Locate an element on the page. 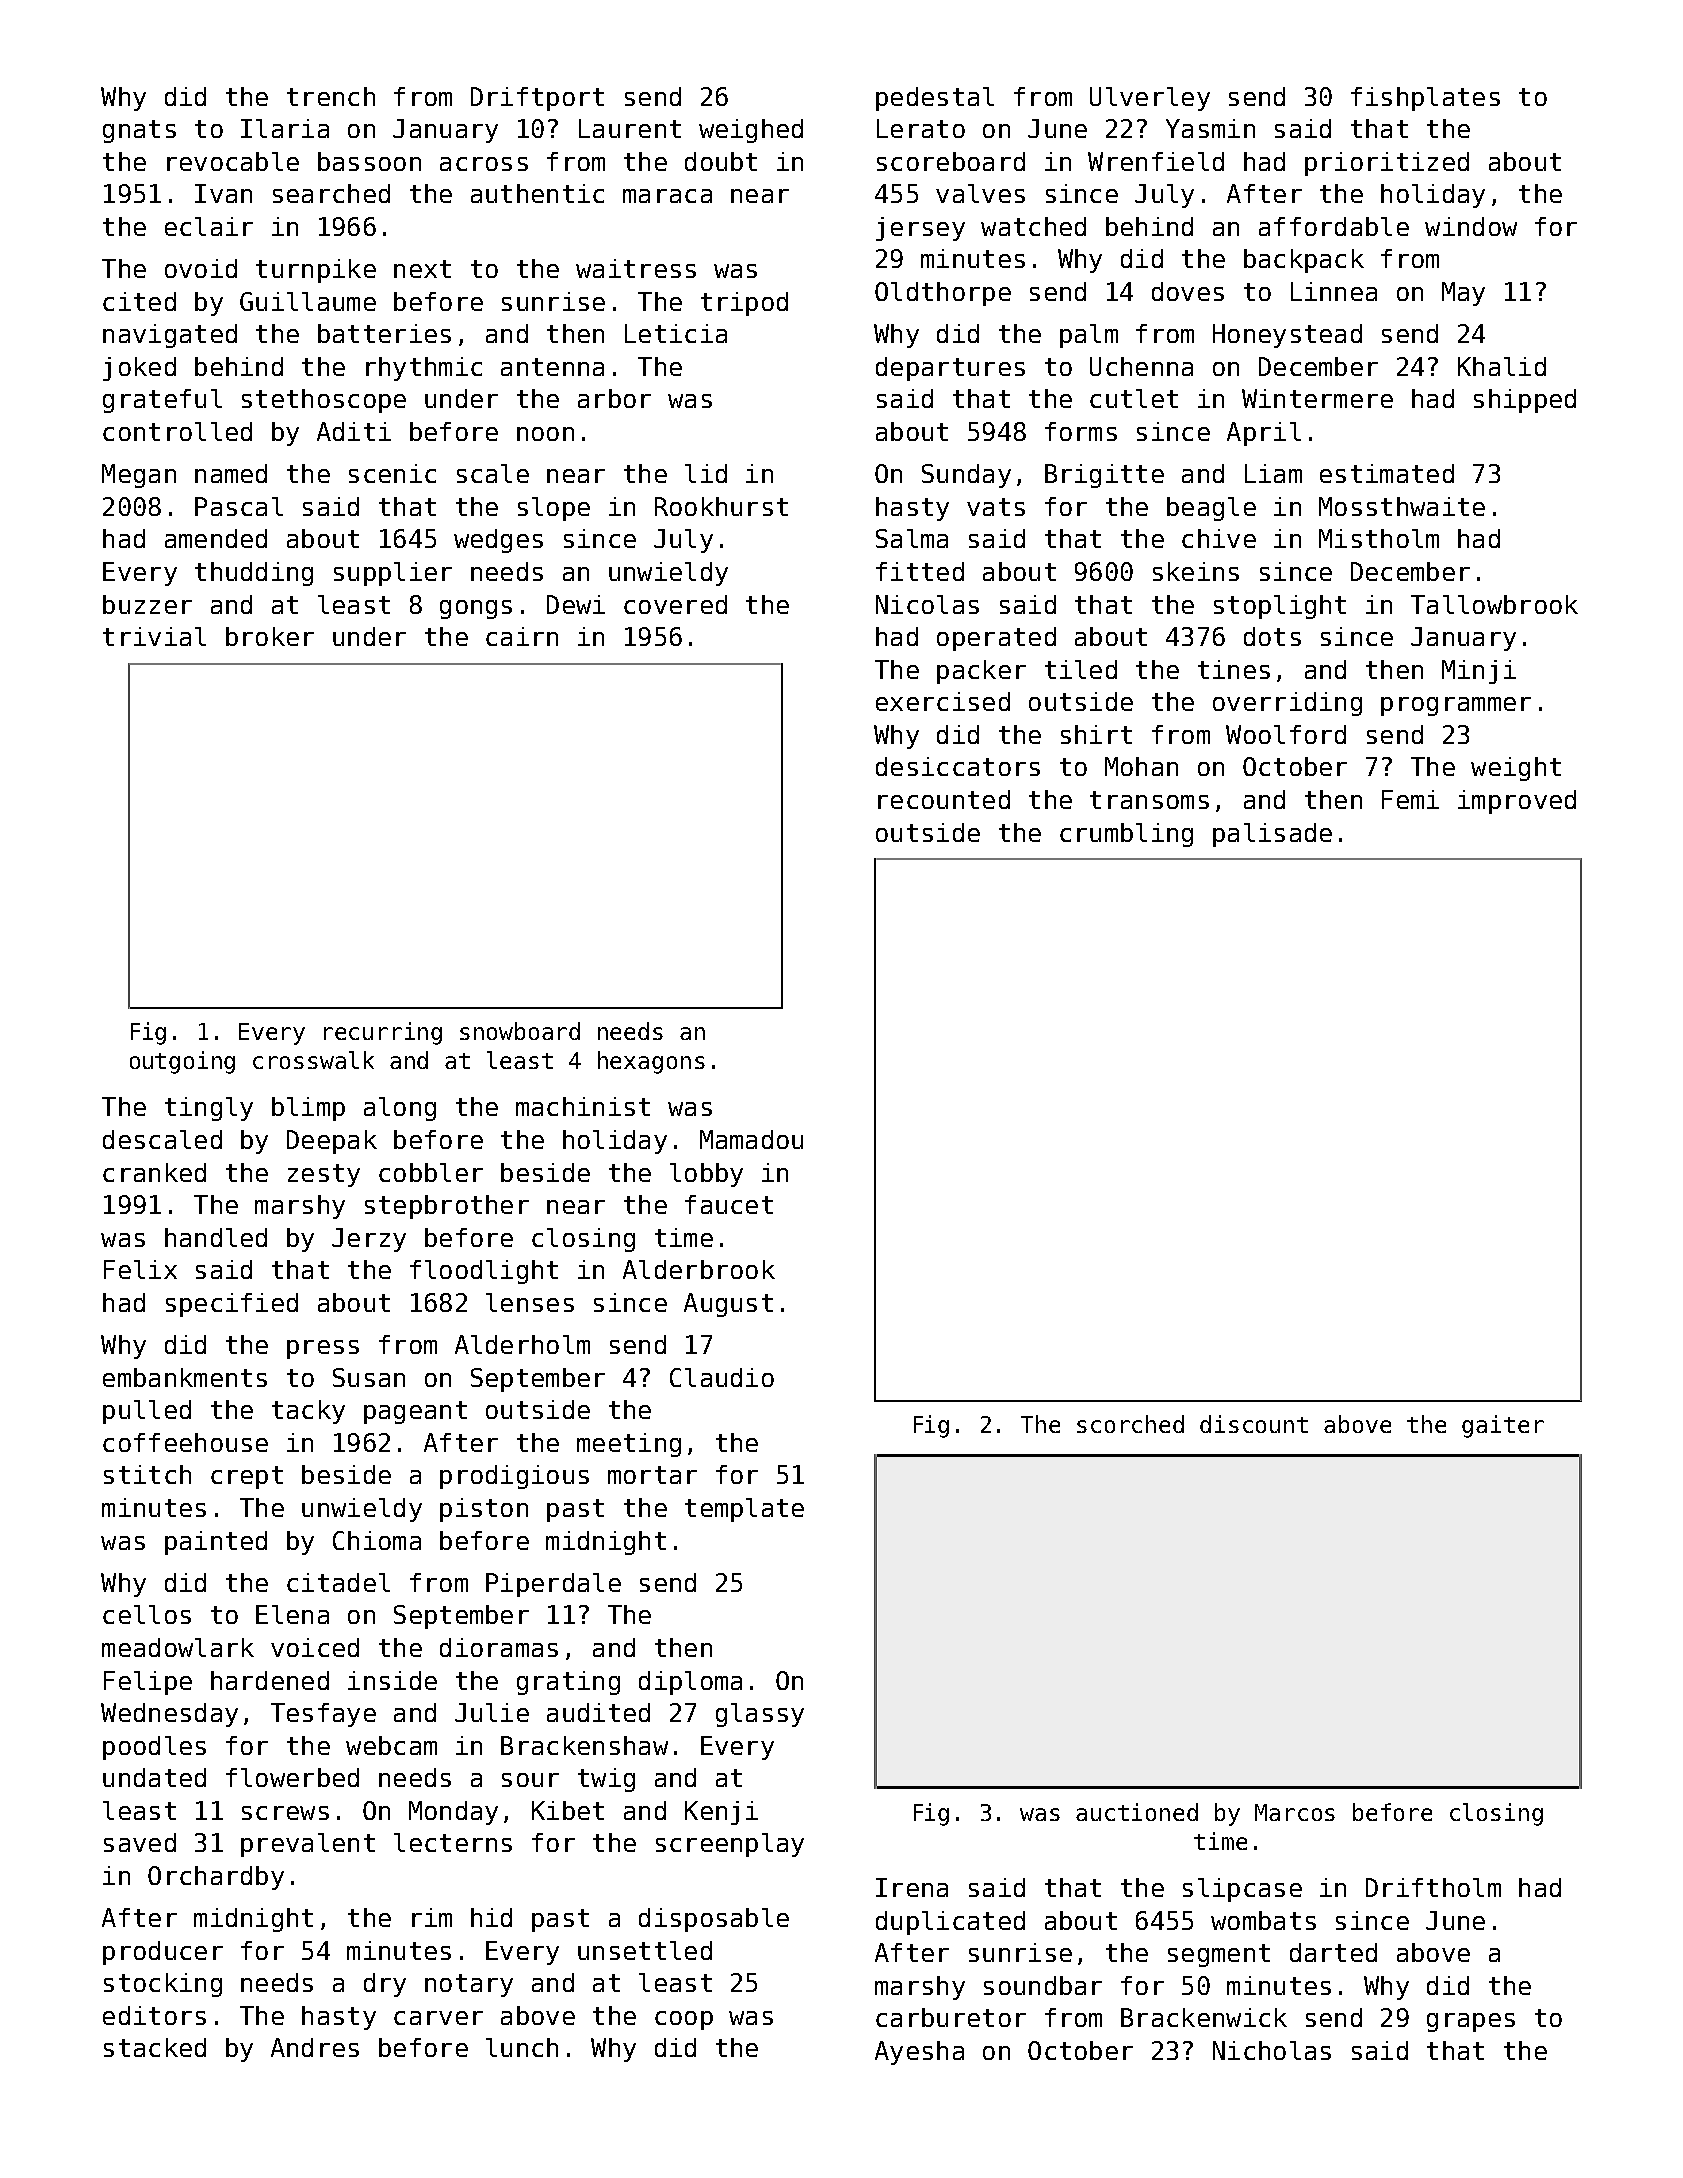 This image has width=1683, height=2178. trench is located at coordinates (331, 96).
